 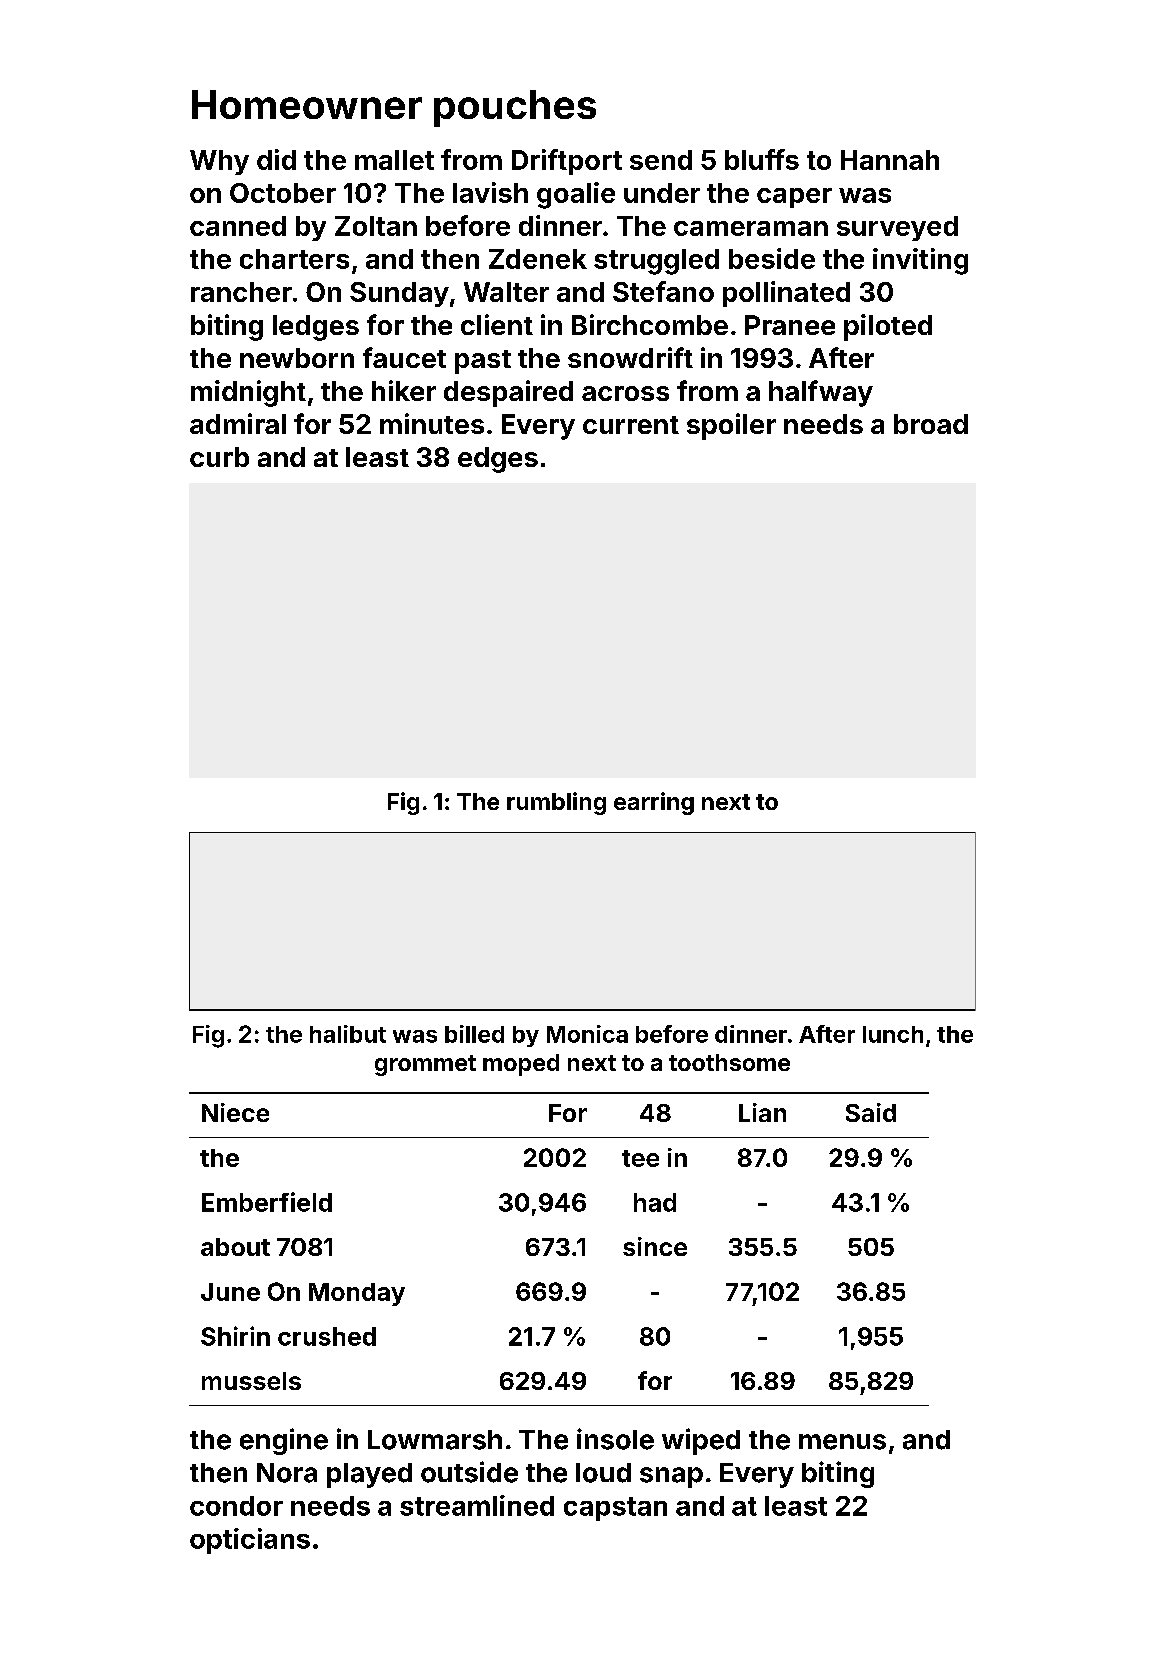 I want to click on opticians, so click(x=250, y=1541).
